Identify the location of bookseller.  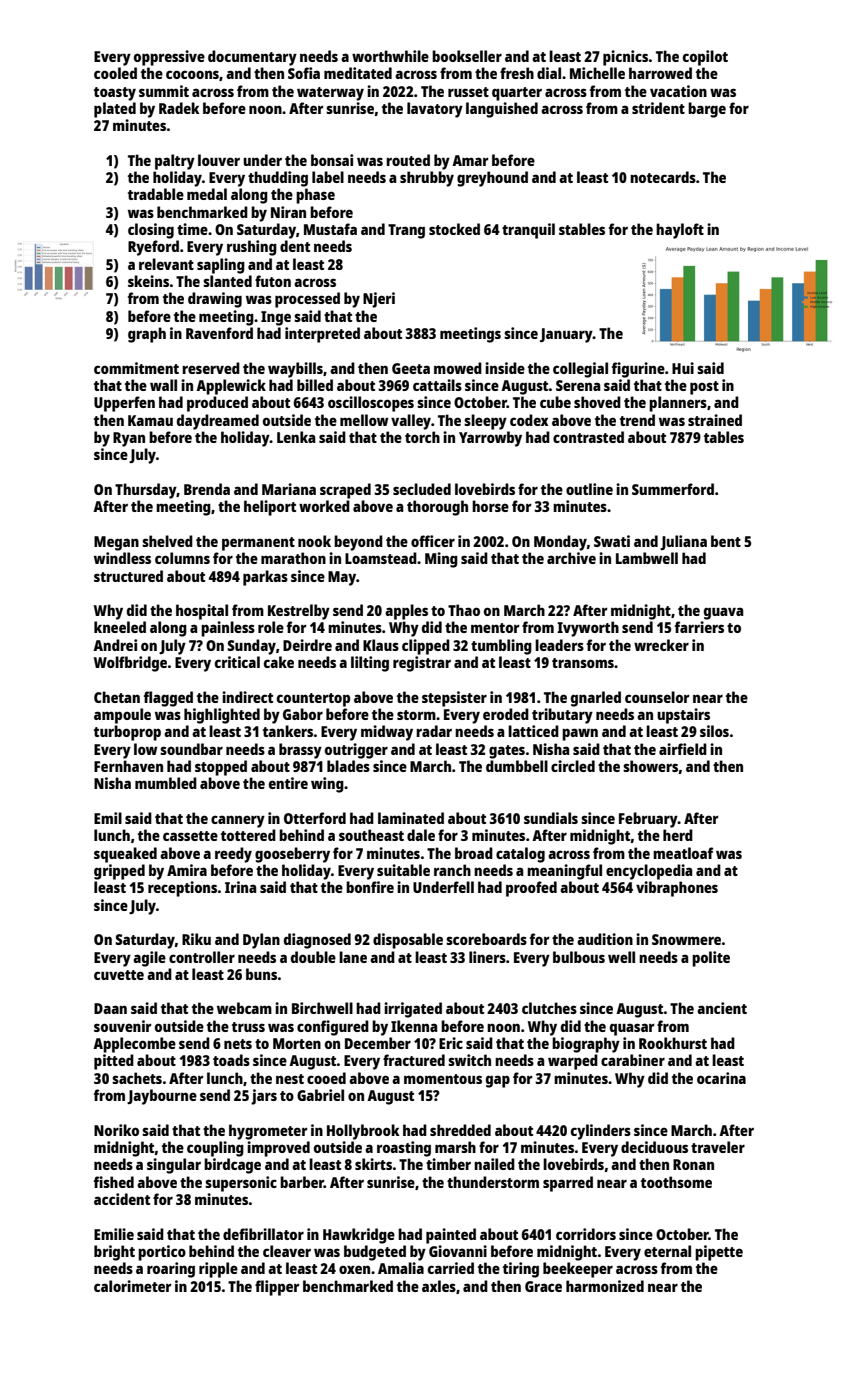
(467, 56).
